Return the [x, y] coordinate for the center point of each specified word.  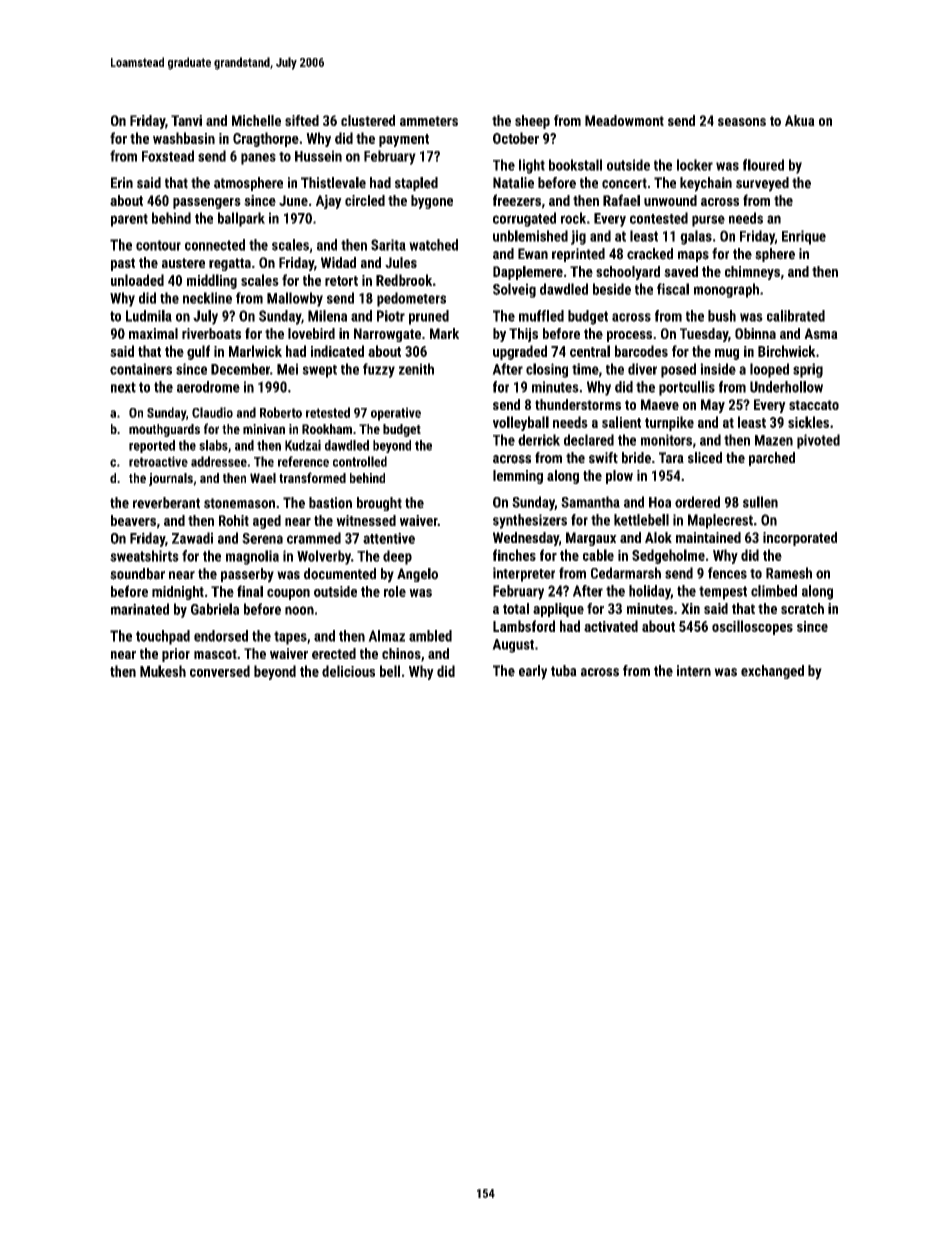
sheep [532, 122]
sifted [302, 120]
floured [763, 165]
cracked [650, 254]
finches [514, 555]
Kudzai [303, 445]
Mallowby [295, 299]
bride [636, 458]
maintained [708, 537]
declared [589, 440]
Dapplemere [528, 273]
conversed [220, 671]
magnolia [252, 557]
